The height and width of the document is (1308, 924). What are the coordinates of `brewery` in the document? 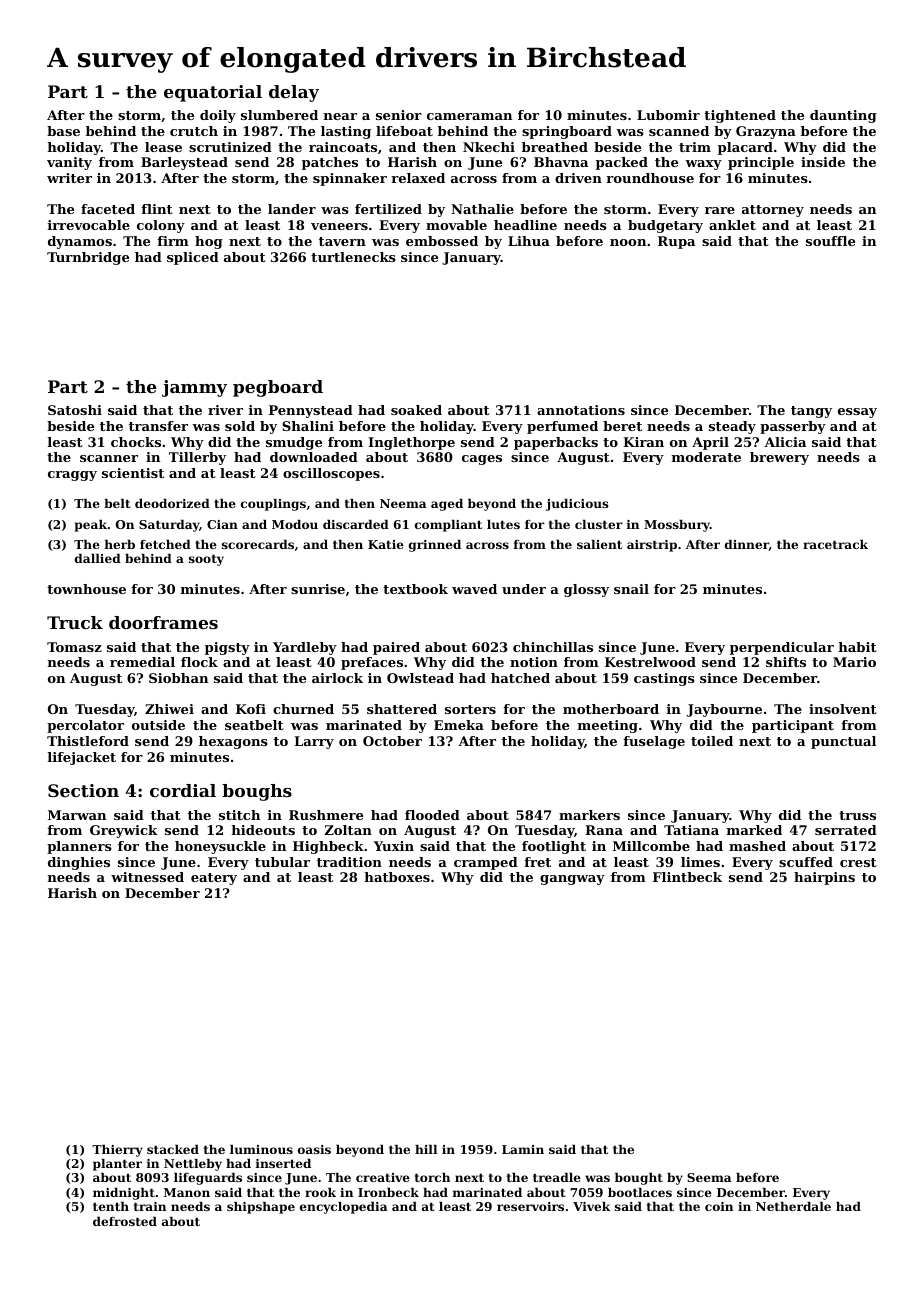 It's located at (779, 458).
